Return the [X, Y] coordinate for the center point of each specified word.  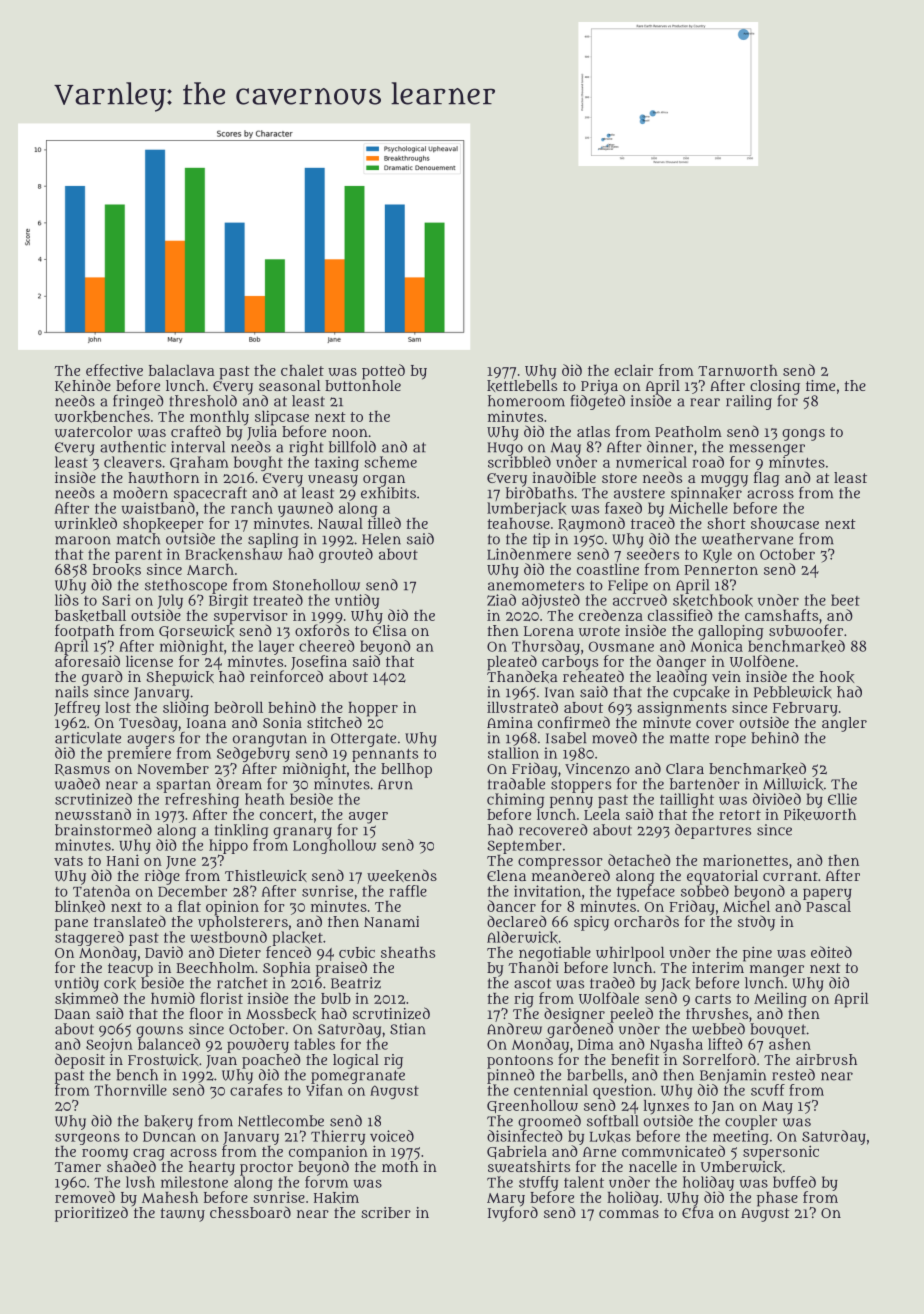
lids [67, 600]
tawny [183, 1215]
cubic [357, 952]
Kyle [717, 555]
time [820, 385]
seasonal [290, 385]
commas [629, 1214]
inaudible [564, 477]
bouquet [778, 1030]
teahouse [518, 523]
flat [189, 906]
